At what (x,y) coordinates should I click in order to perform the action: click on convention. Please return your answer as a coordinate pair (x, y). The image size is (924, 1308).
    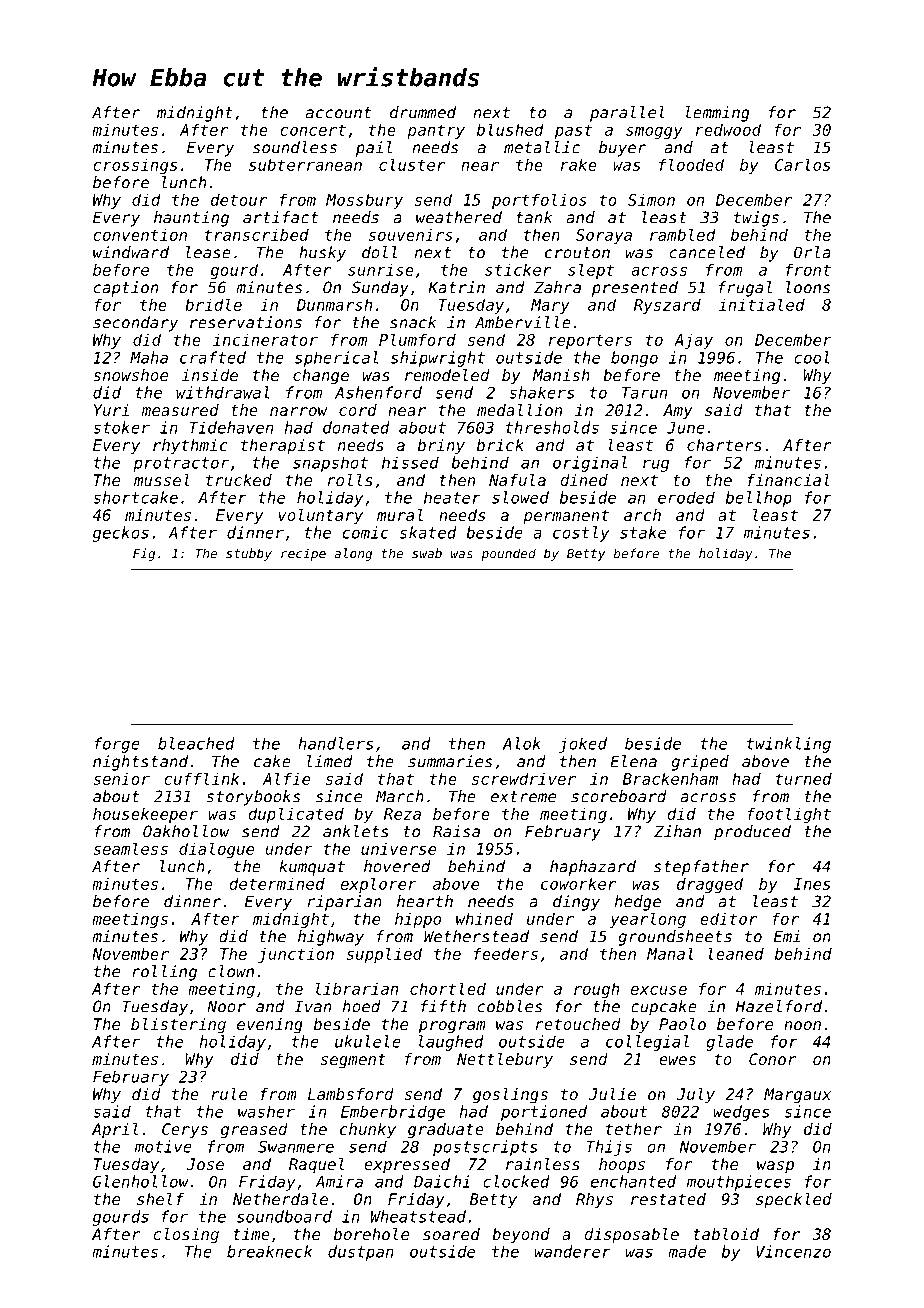
    Looking at the image, I should click on (140, 234).
